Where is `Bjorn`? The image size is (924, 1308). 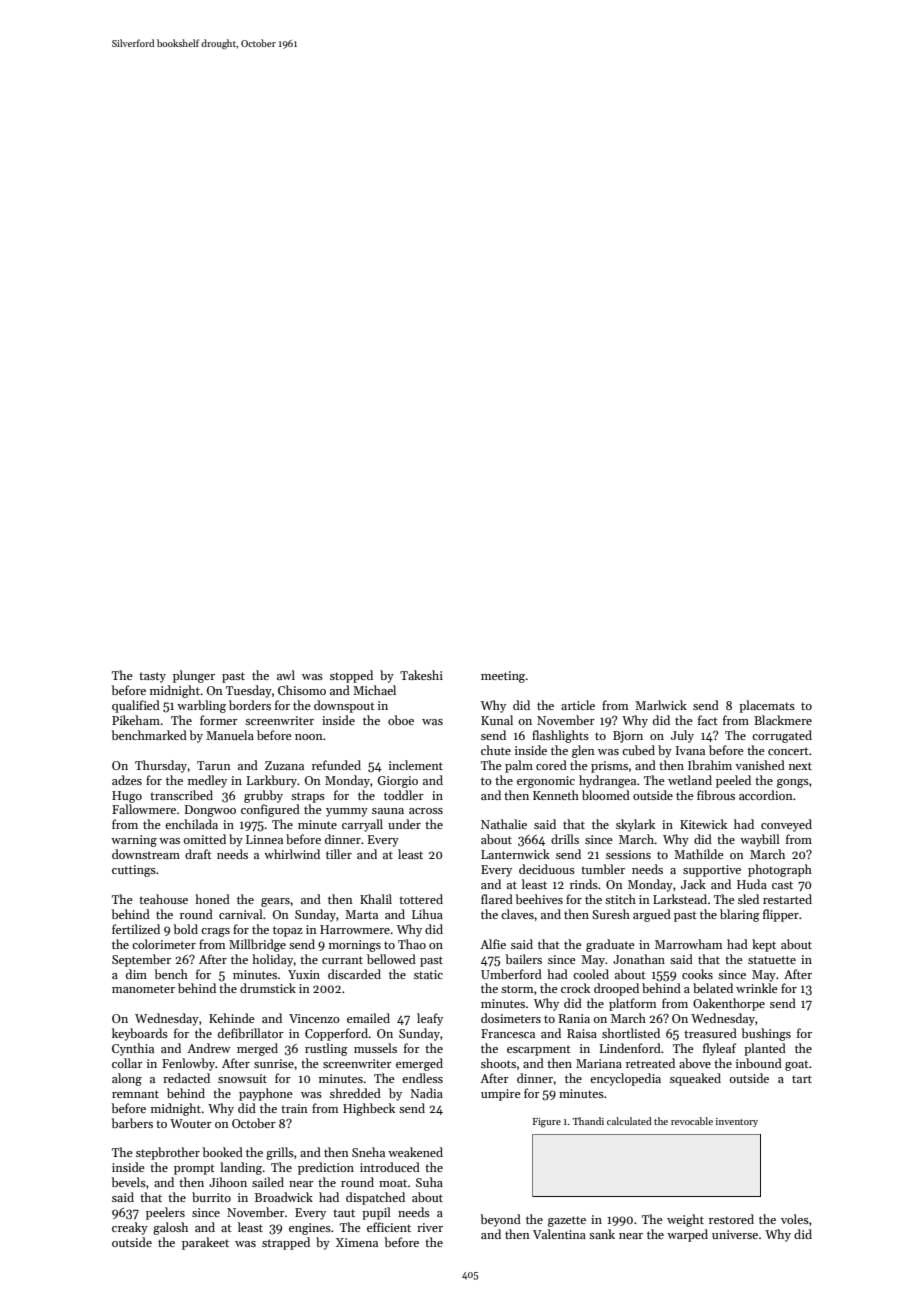 Bjorn is located at coordinates (628, 737).
